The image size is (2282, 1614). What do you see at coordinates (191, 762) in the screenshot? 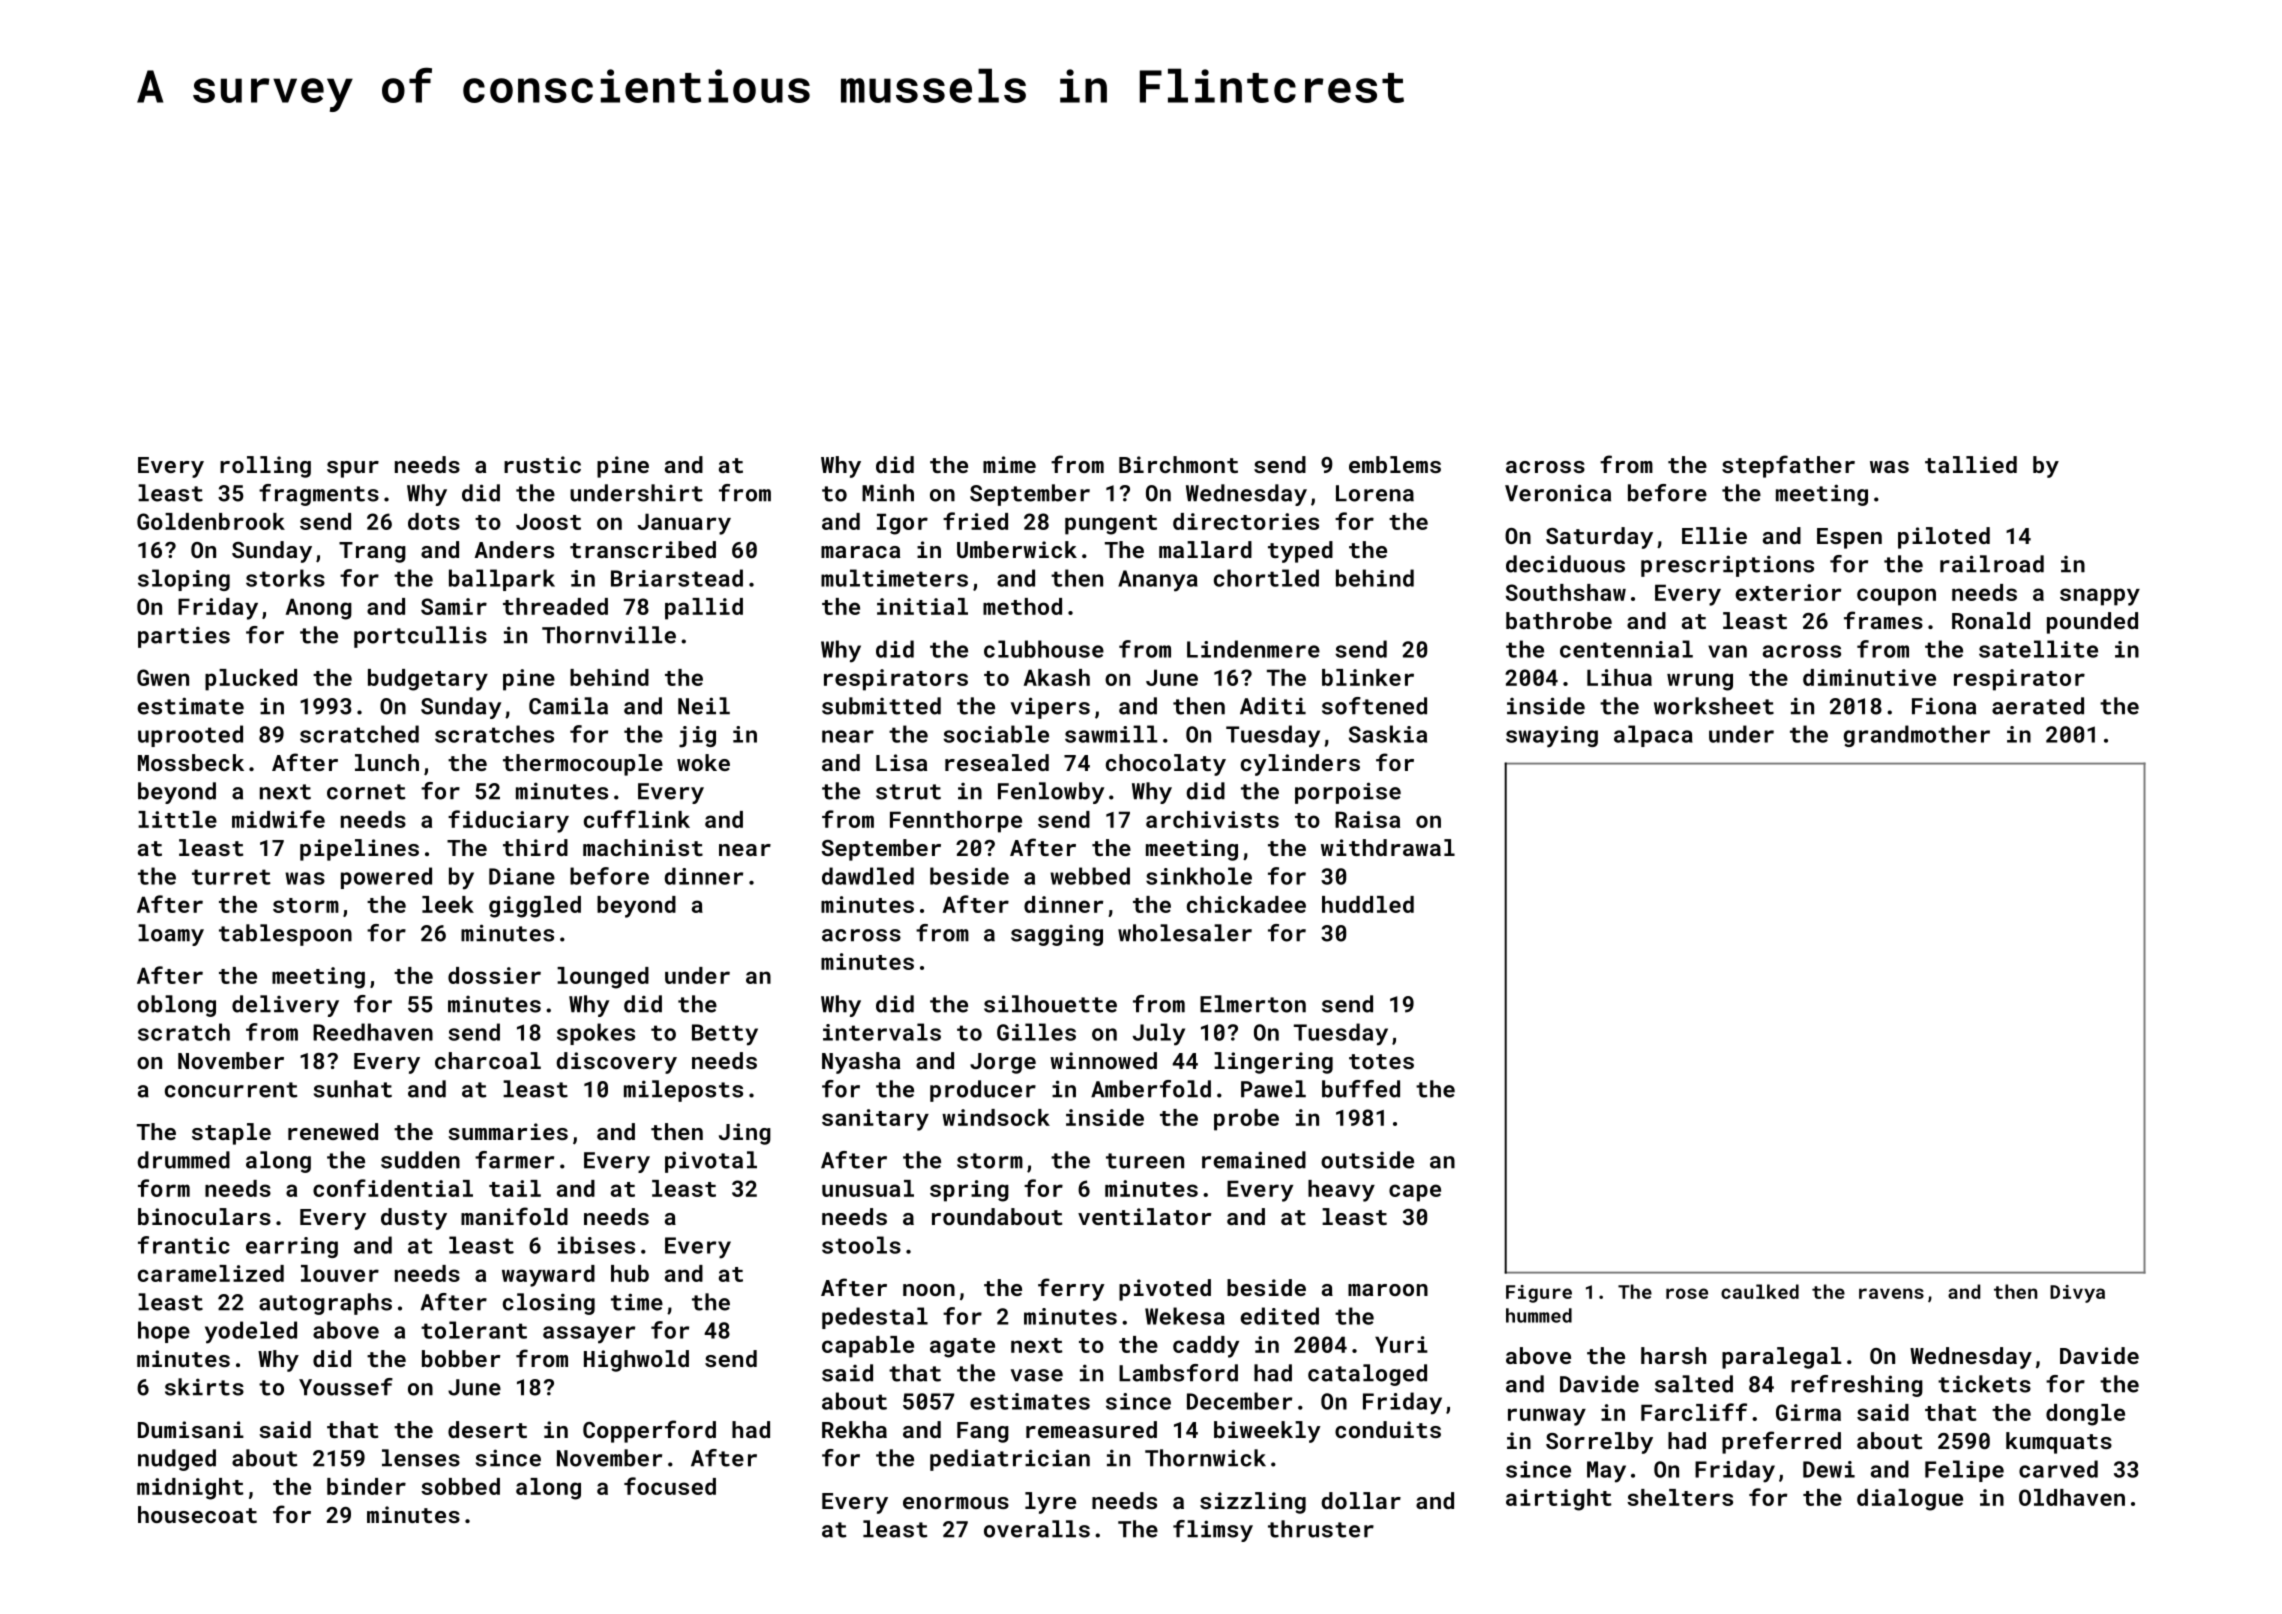
I see `Mossbeck` at bounding box center [191, 762].
